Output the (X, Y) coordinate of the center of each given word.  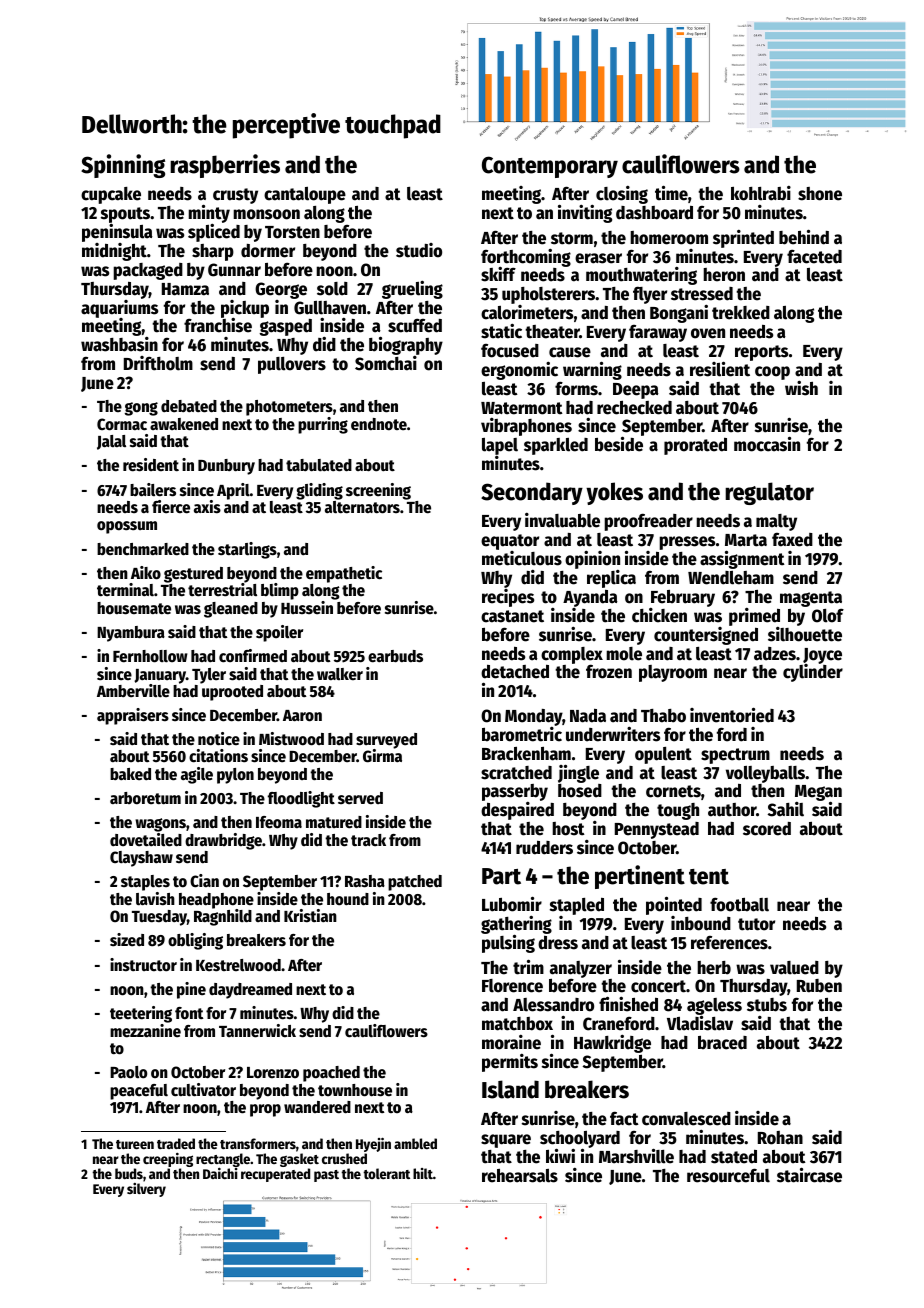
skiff (498, 274)
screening (378, 491)
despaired (517, 811)
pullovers (292, 365)
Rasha (365, 881)
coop (772, 373)
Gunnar (234, 270)
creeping (168, 1160)
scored (767, 829)
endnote (379, 424)
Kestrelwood (238, 965)
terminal (125, 590)
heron (724, 275)
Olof (828, 615)
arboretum (145, 798)
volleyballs (765, 774)
